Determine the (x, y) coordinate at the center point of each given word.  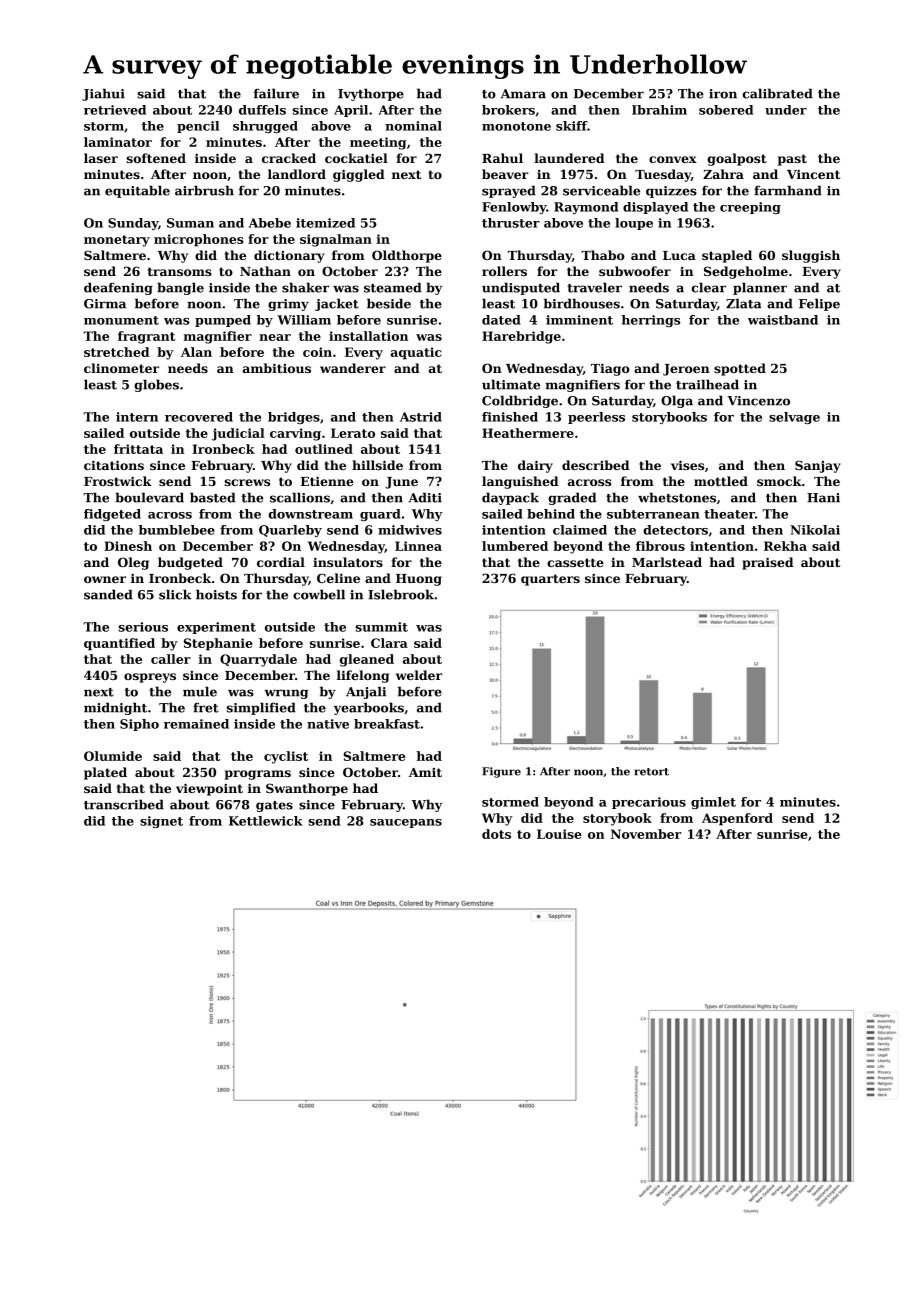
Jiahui (103, 94)
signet (161, 822)
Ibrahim (659, 110)
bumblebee (177, 530)
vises (687, 465)
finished (510, 417)
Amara (523, 94)
